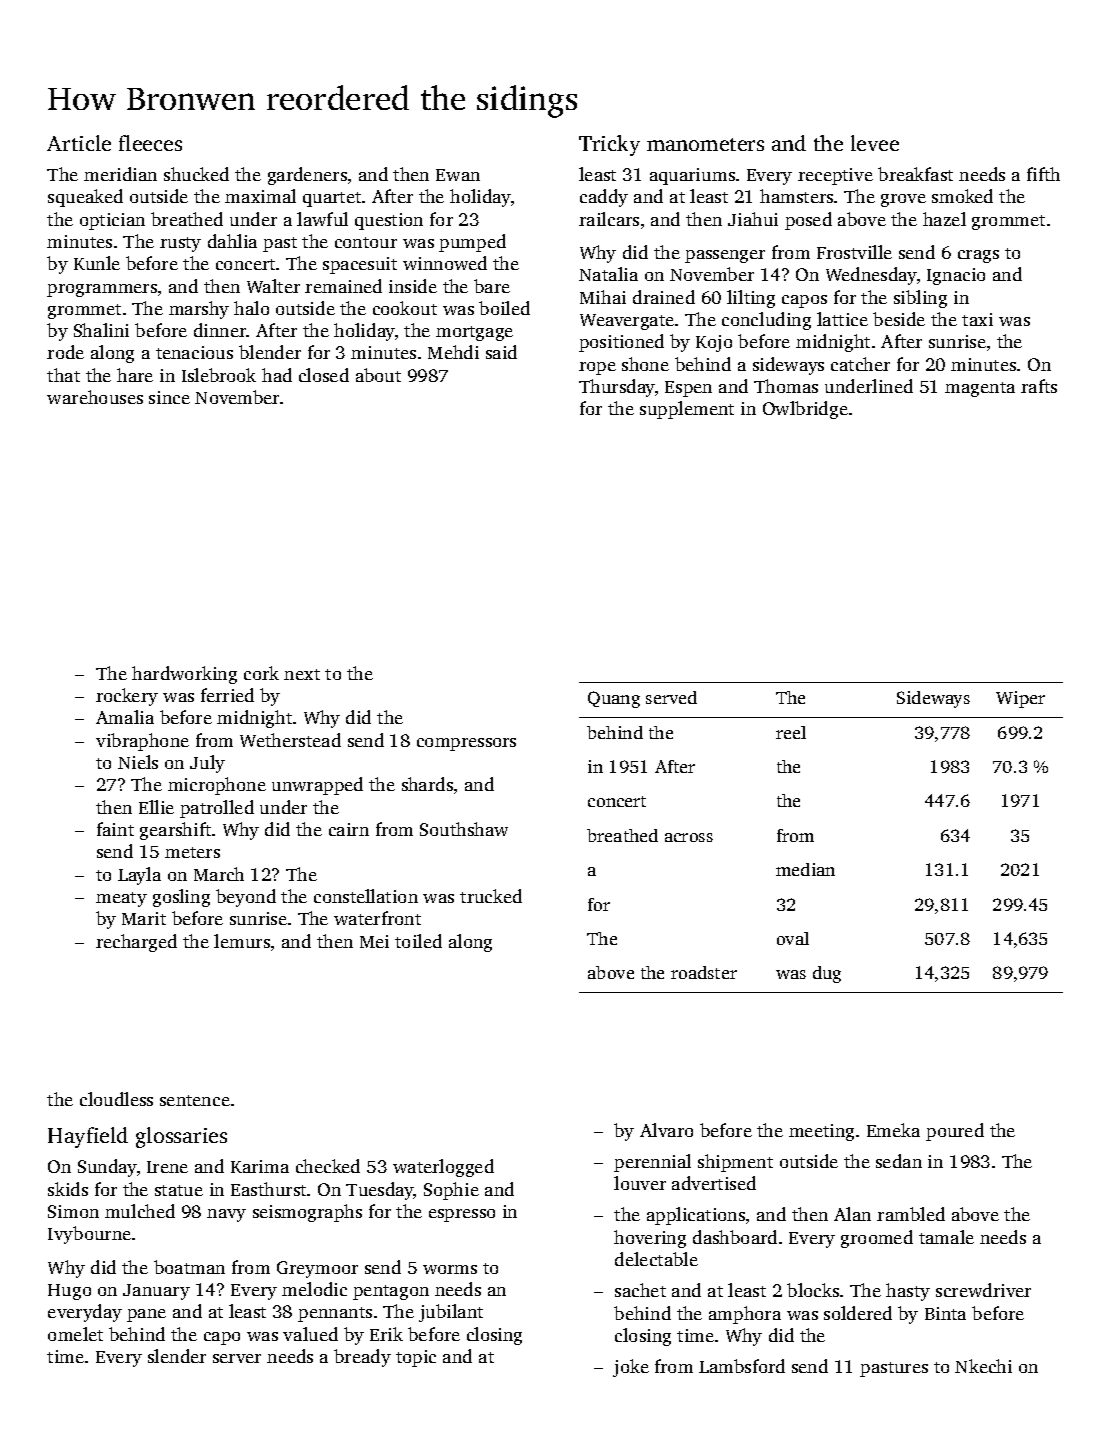 The image size is (1111, 1437). What do you see at coordinates (177, 1356) in the page?
I see `slender` at bounding box center [177, 1356].
